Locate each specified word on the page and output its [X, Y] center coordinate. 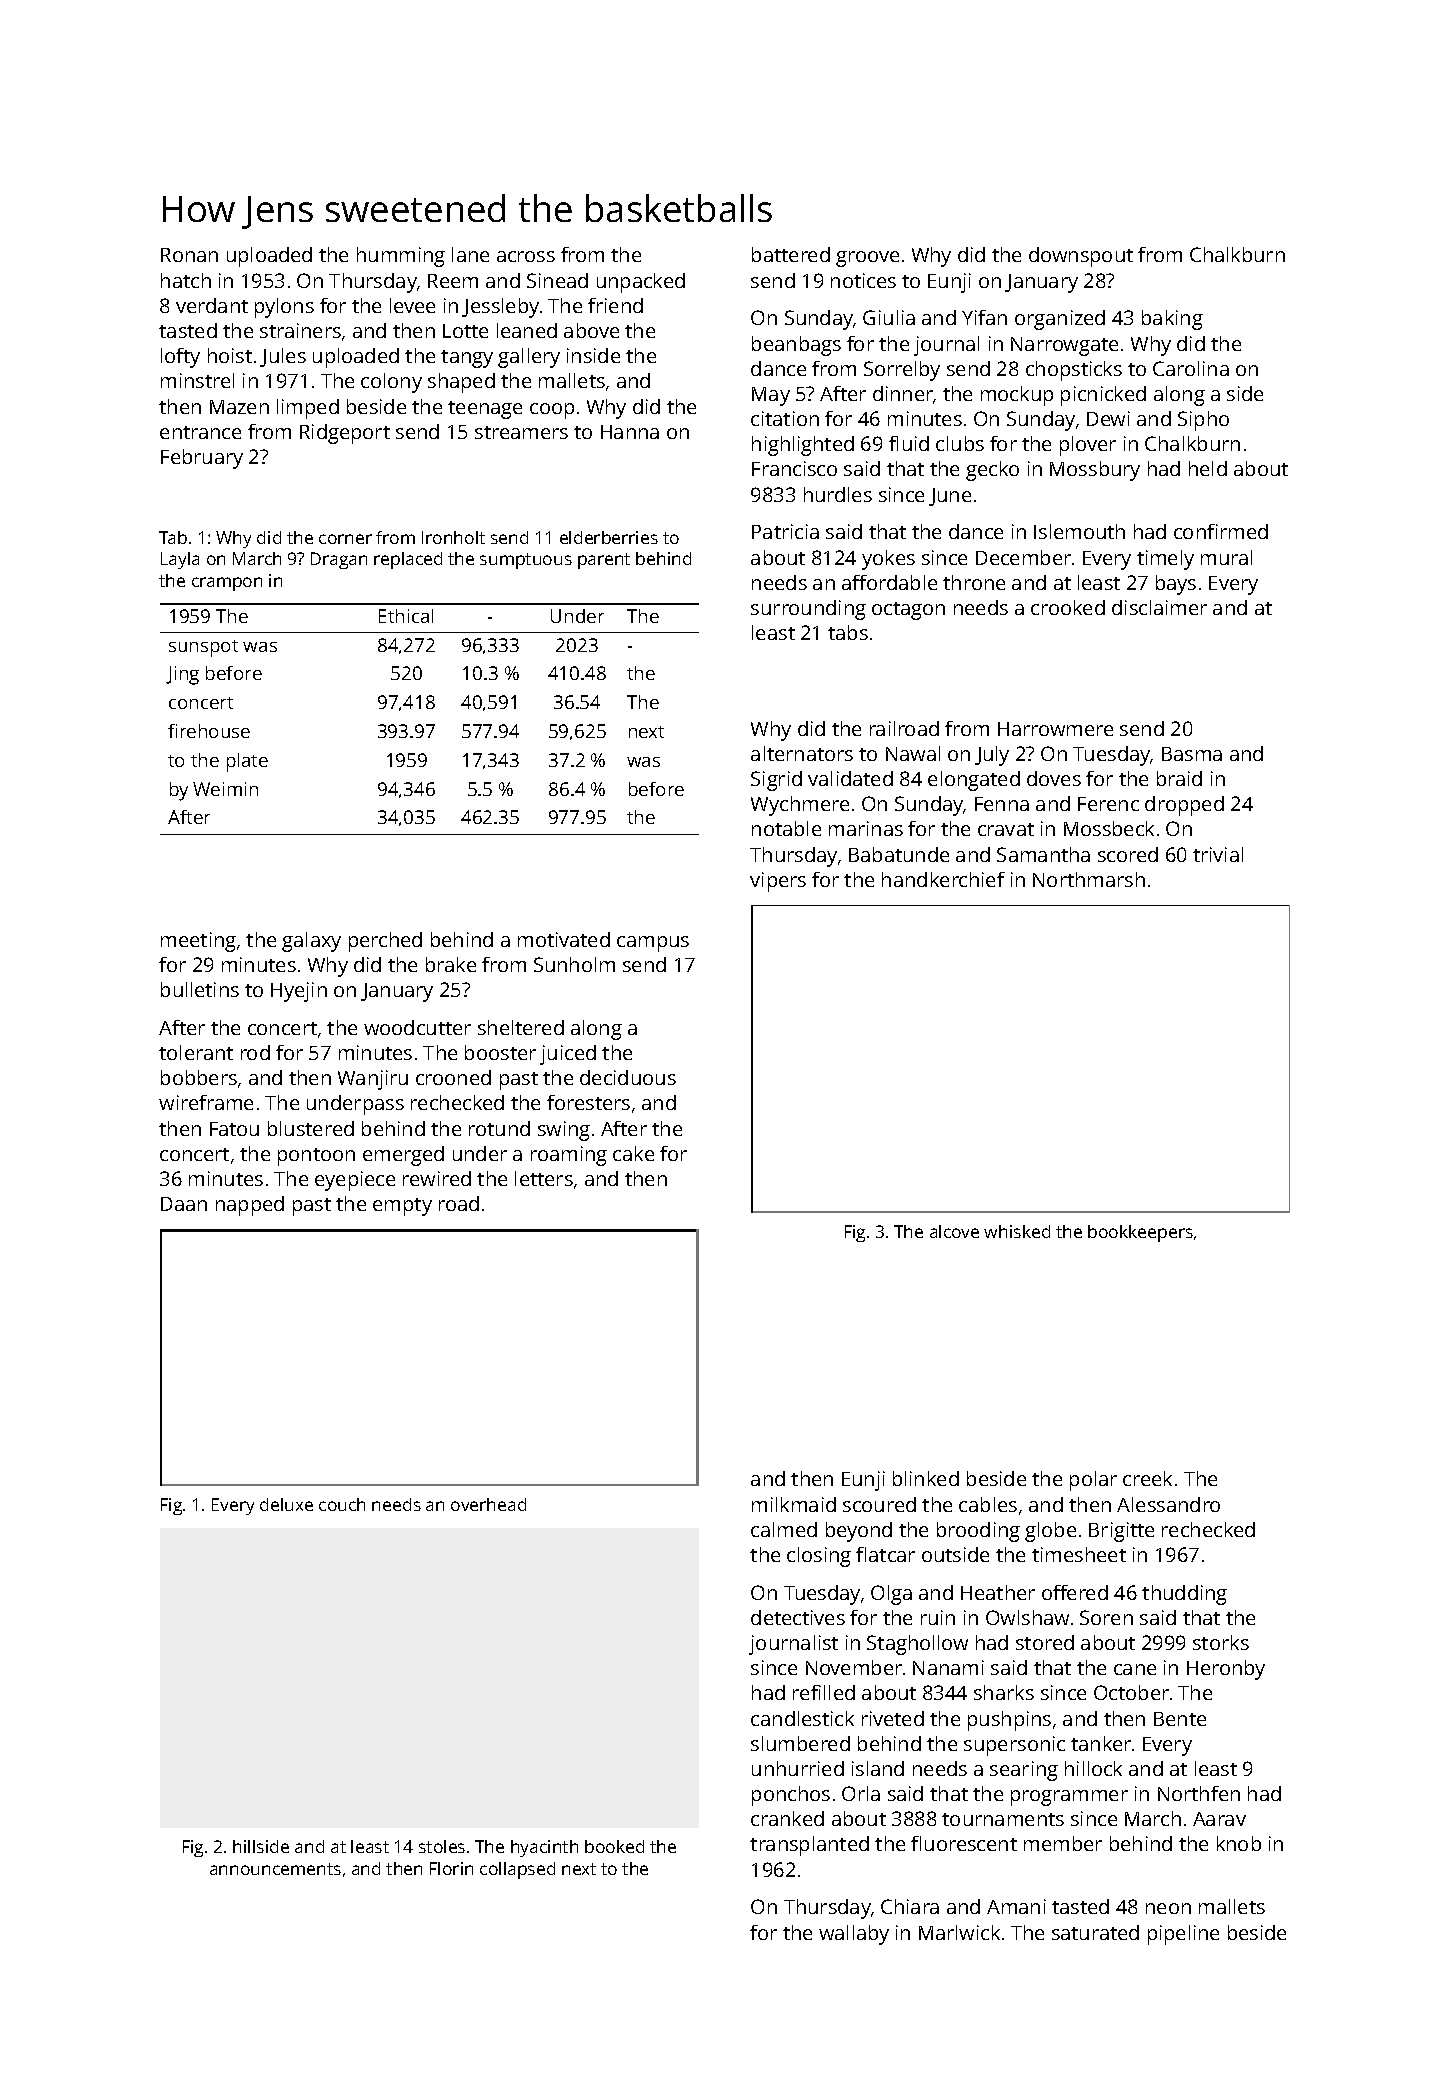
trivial [1218, 854]
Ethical [406, 616]
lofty [180, 358]
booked [614, 1846]
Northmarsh [1089, 879]
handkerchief [943, 879]
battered [791, 254]
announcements [275, 1869]
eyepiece [355, 1181]
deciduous [628, 1077]
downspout [1081, 257]
